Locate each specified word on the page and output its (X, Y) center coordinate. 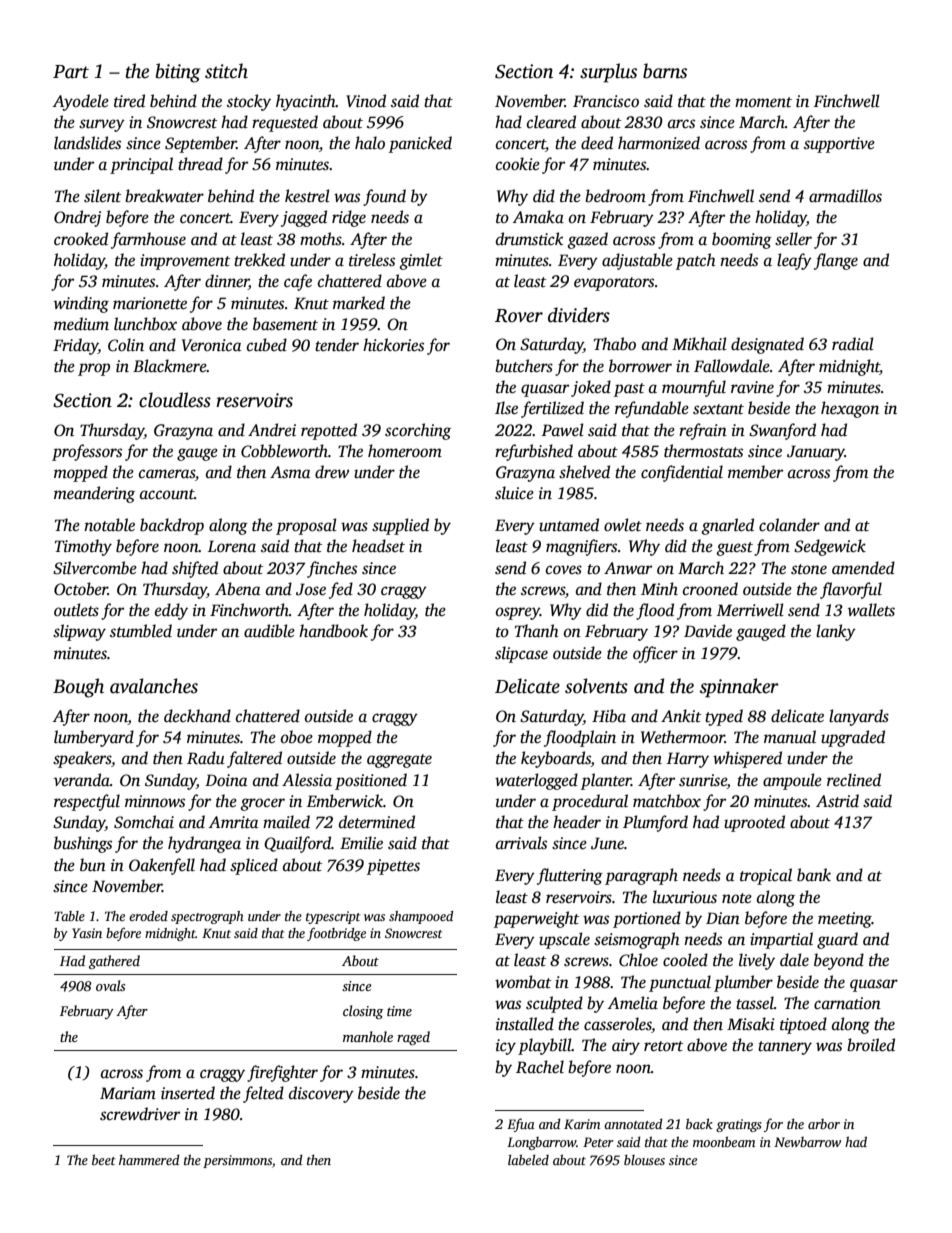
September (201, 144)
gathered (114, 962)
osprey (518, 613)
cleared (551, 122)
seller (793, 239)
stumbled (141, 631)
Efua (521, 1125)
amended (863, 568)
